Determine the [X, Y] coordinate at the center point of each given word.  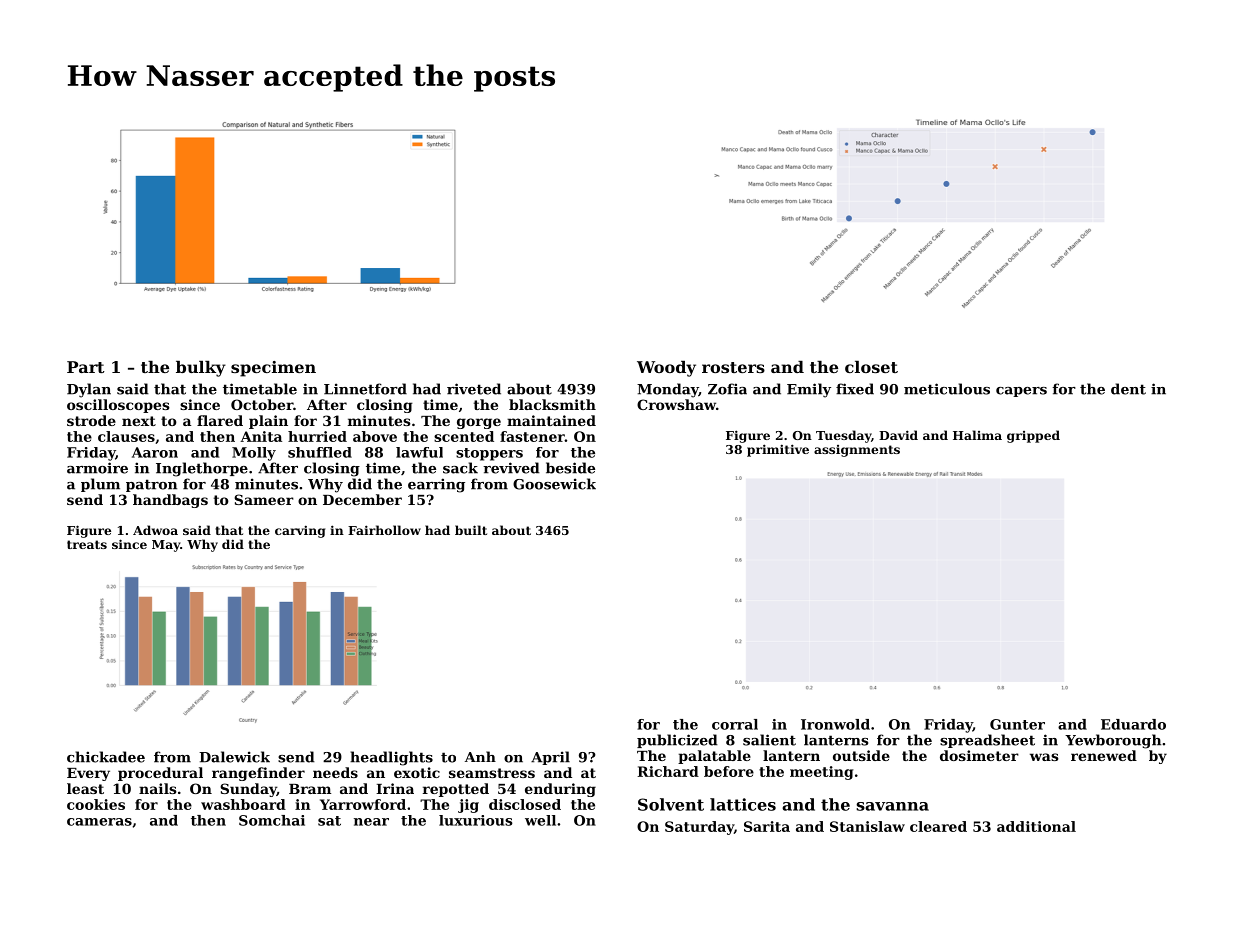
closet [871, 367]
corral [735, 724]
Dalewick [234, 757]
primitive [778, 450]
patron [151, 485]
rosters [733, 367]
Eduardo [1133, 724]
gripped [1033, 436]
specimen [273, 369]
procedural [160, 774]
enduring [560, 790]
